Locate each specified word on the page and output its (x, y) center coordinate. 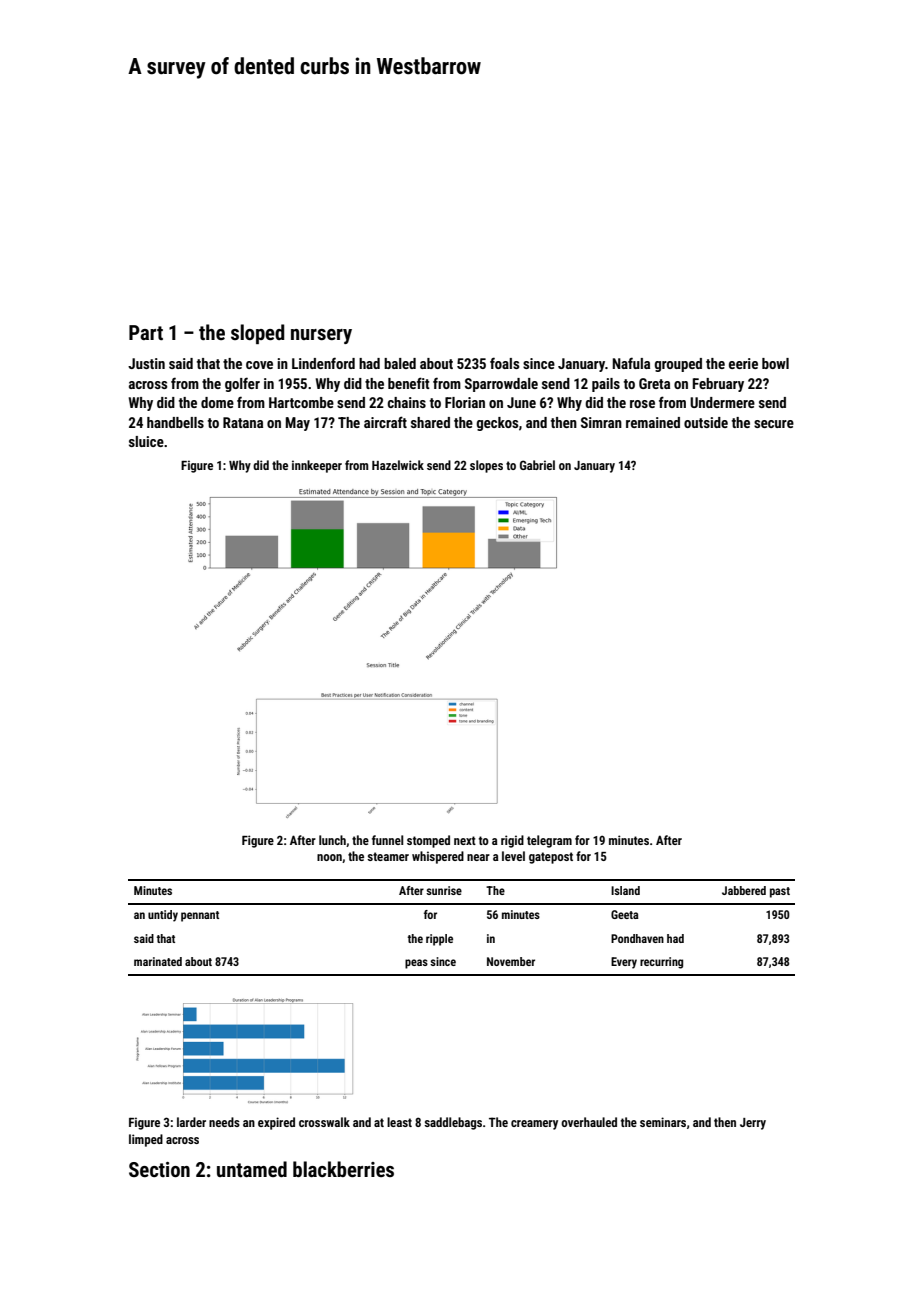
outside (706, 422)
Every (624, 963)
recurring (661, 963)
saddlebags (453, 1123)
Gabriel (537, 465)
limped (146, 1140)
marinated (158, 961)
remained (653, 422)
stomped (428, 841)
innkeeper (317, 466)
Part (146, 332)
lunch (332, 840)
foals (504, 363)
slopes (486, 466)
